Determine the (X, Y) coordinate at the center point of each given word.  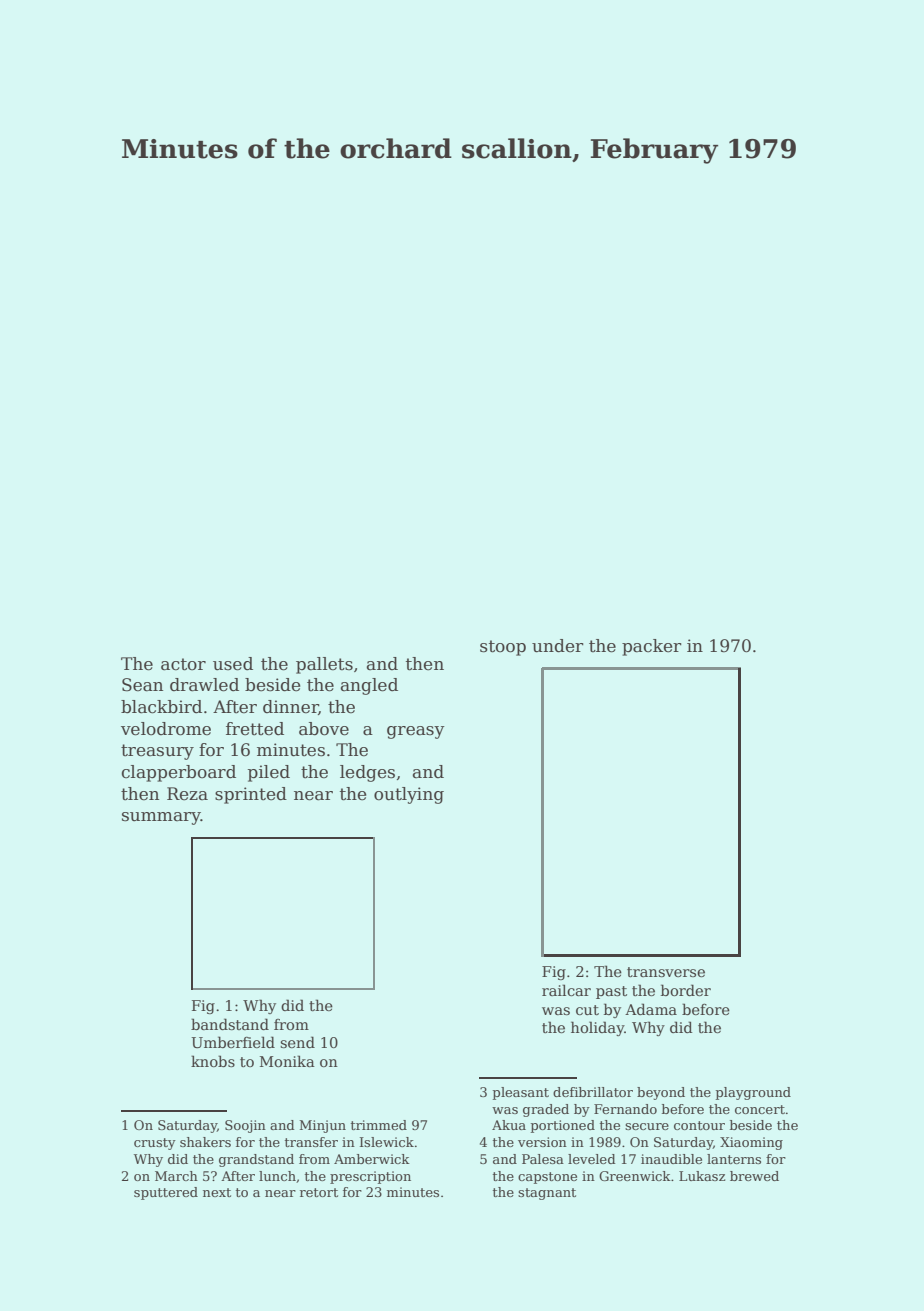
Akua (509, 1125)
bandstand (230, 1024)
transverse (666, 972)
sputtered (166, 1193)
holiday (597, 1028)
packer (652, 647)
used (233, 664)
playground (753, 1093)
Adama (651, 1009)
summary (161, 818)
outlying (409, 795)
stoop (503, 648)
